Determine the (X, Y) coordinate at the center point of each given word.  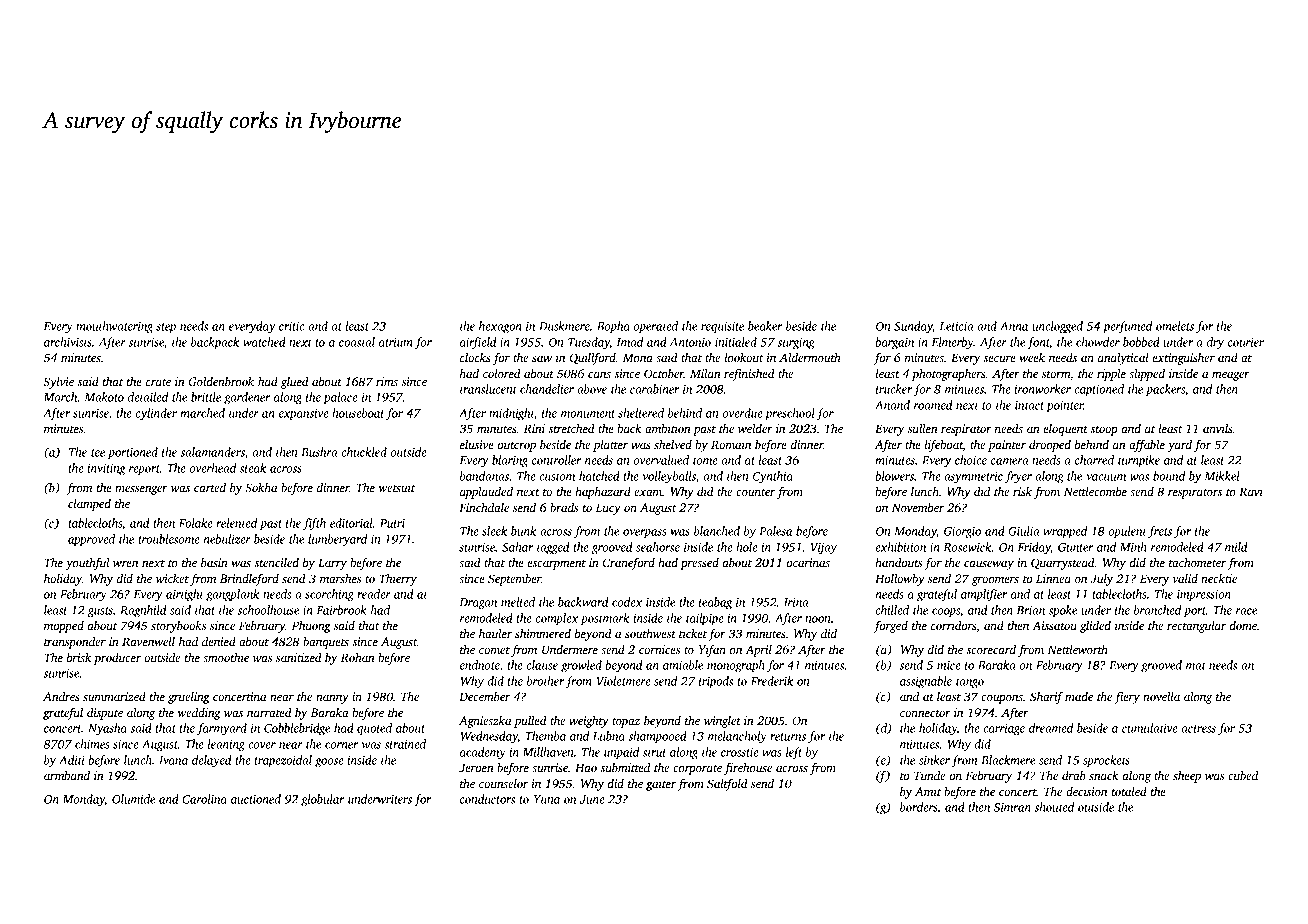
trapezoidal (283, 761)
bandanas (484, 476)
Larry (332, 564)
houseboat (358, 413)
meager (1231, 376)
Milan (705, 373)
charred (1094, 460)
